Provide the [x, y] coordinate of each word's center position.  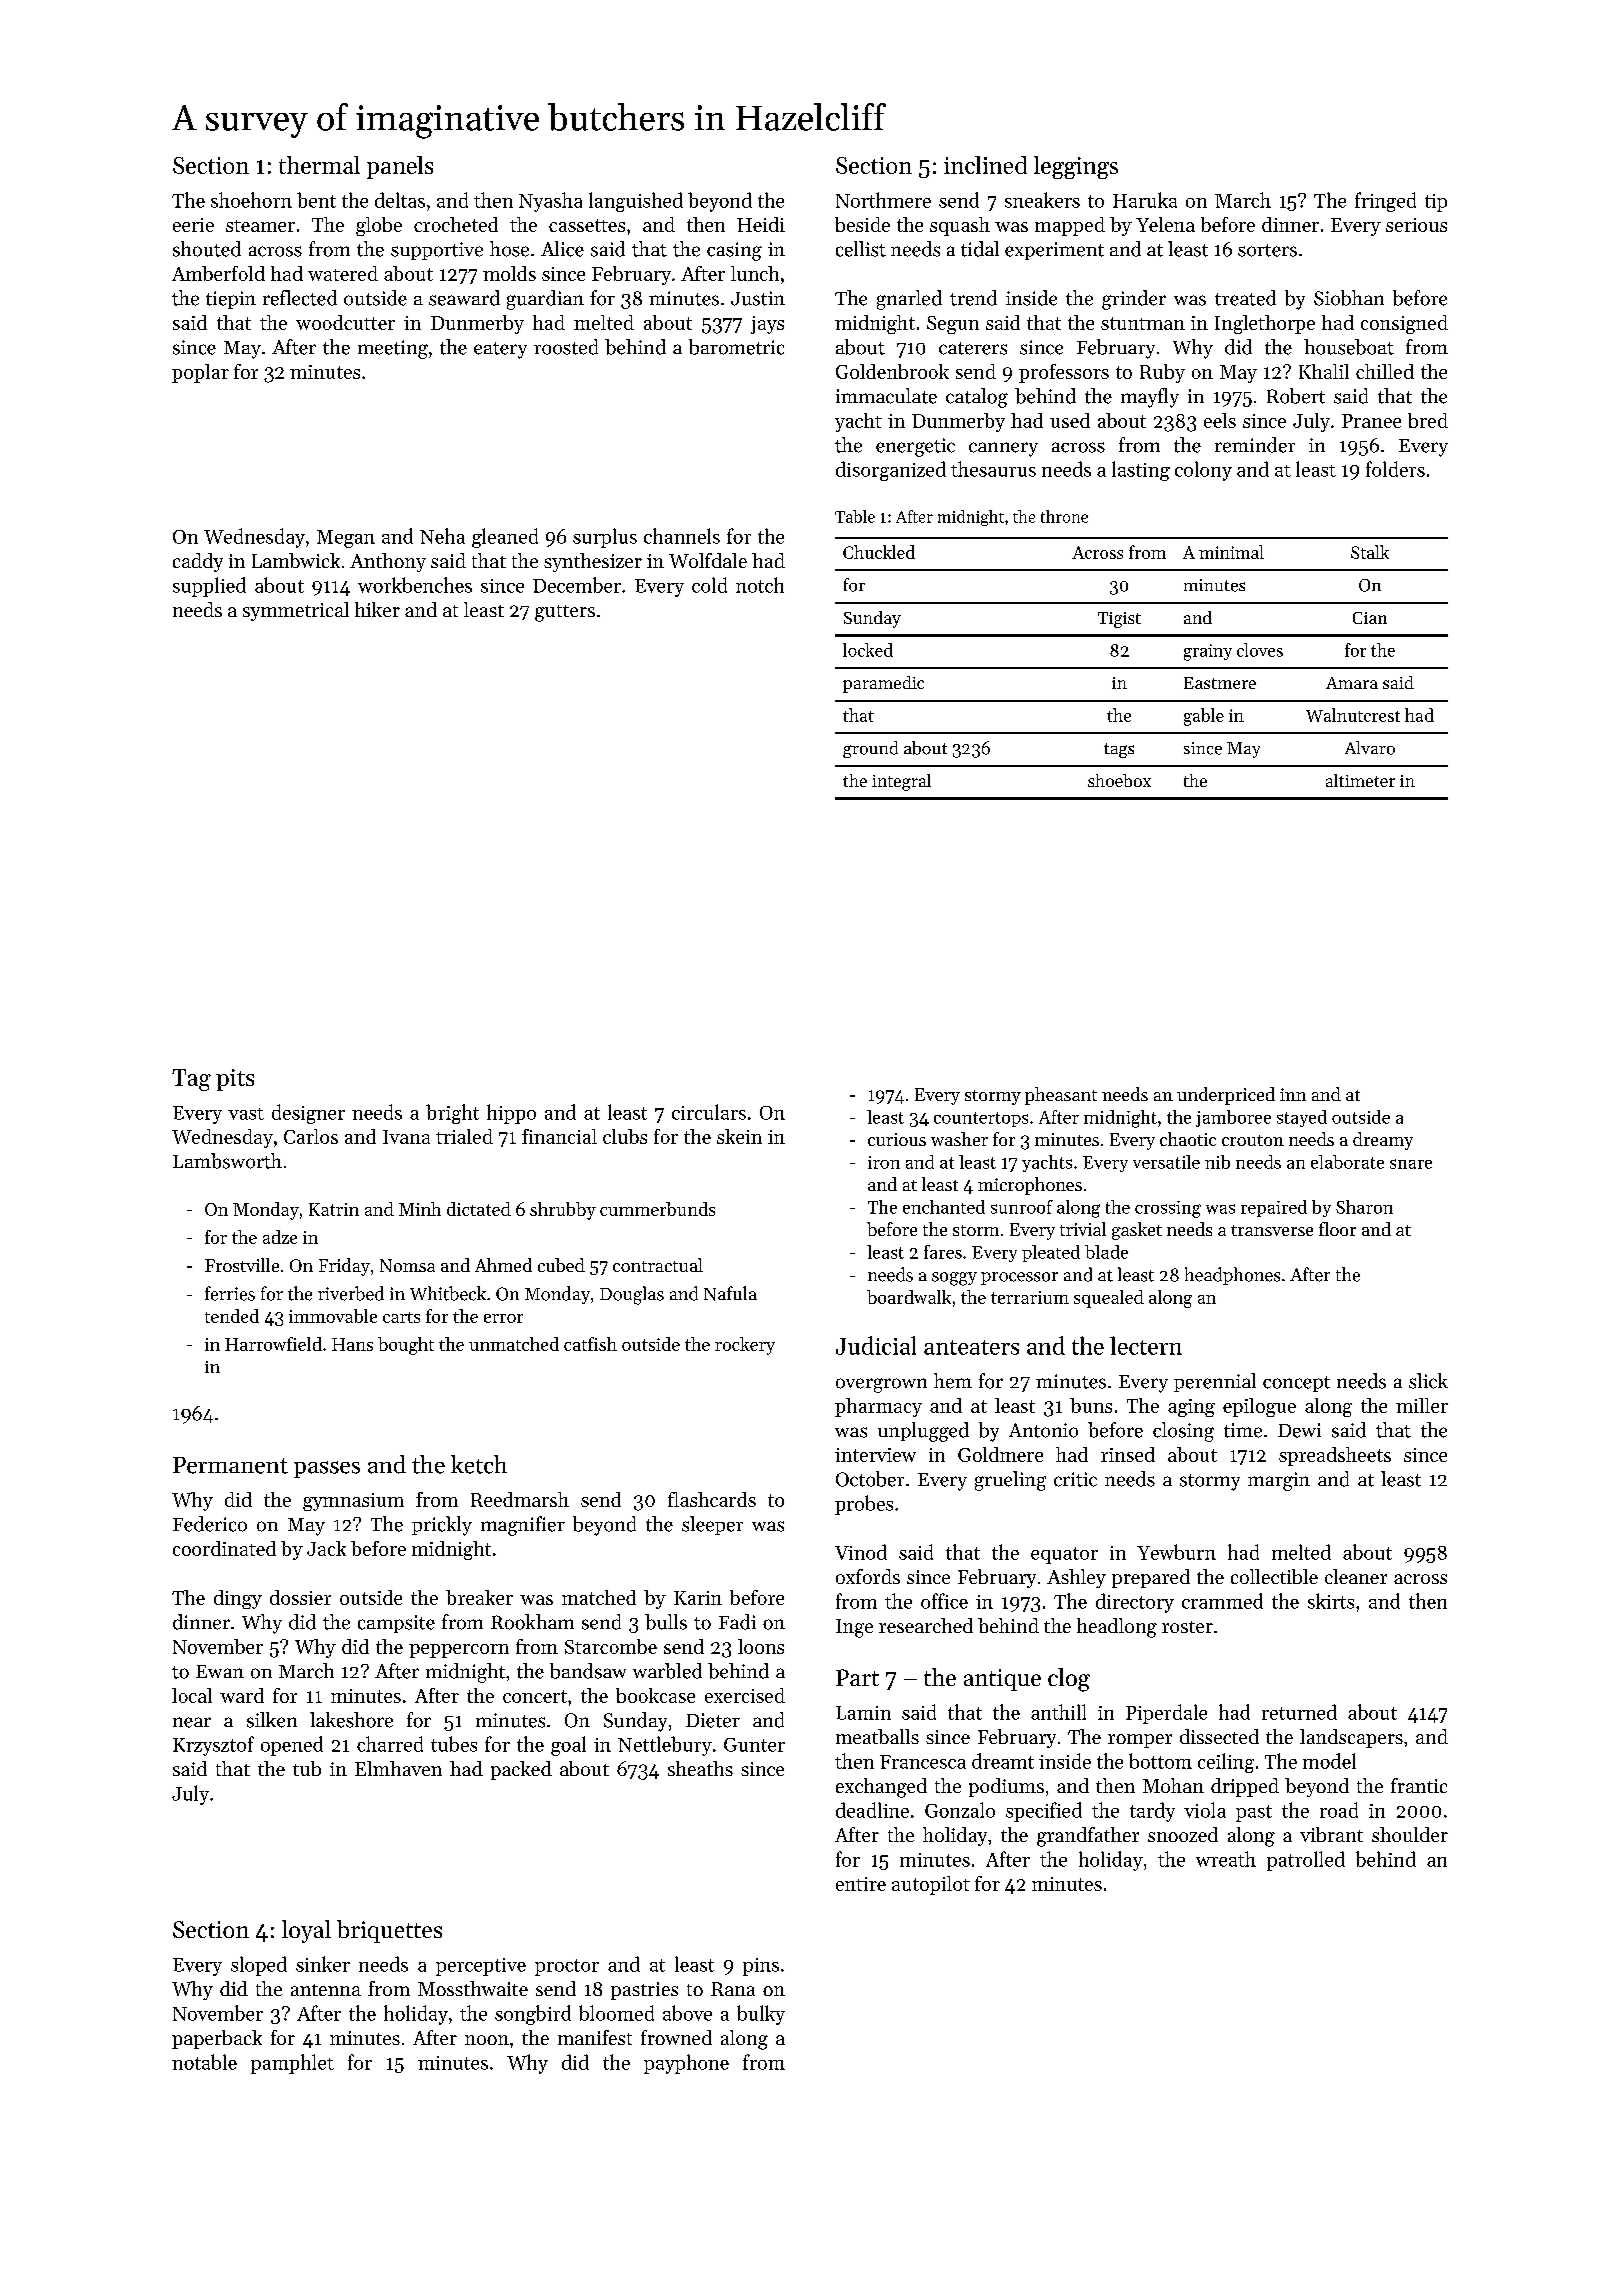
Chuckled [879, 552]
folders [1395, 469]
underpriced [1226, 1096]
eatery [500, 350]
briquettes [389, 1931]
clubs [625, 1136]
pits [235, 1080]
